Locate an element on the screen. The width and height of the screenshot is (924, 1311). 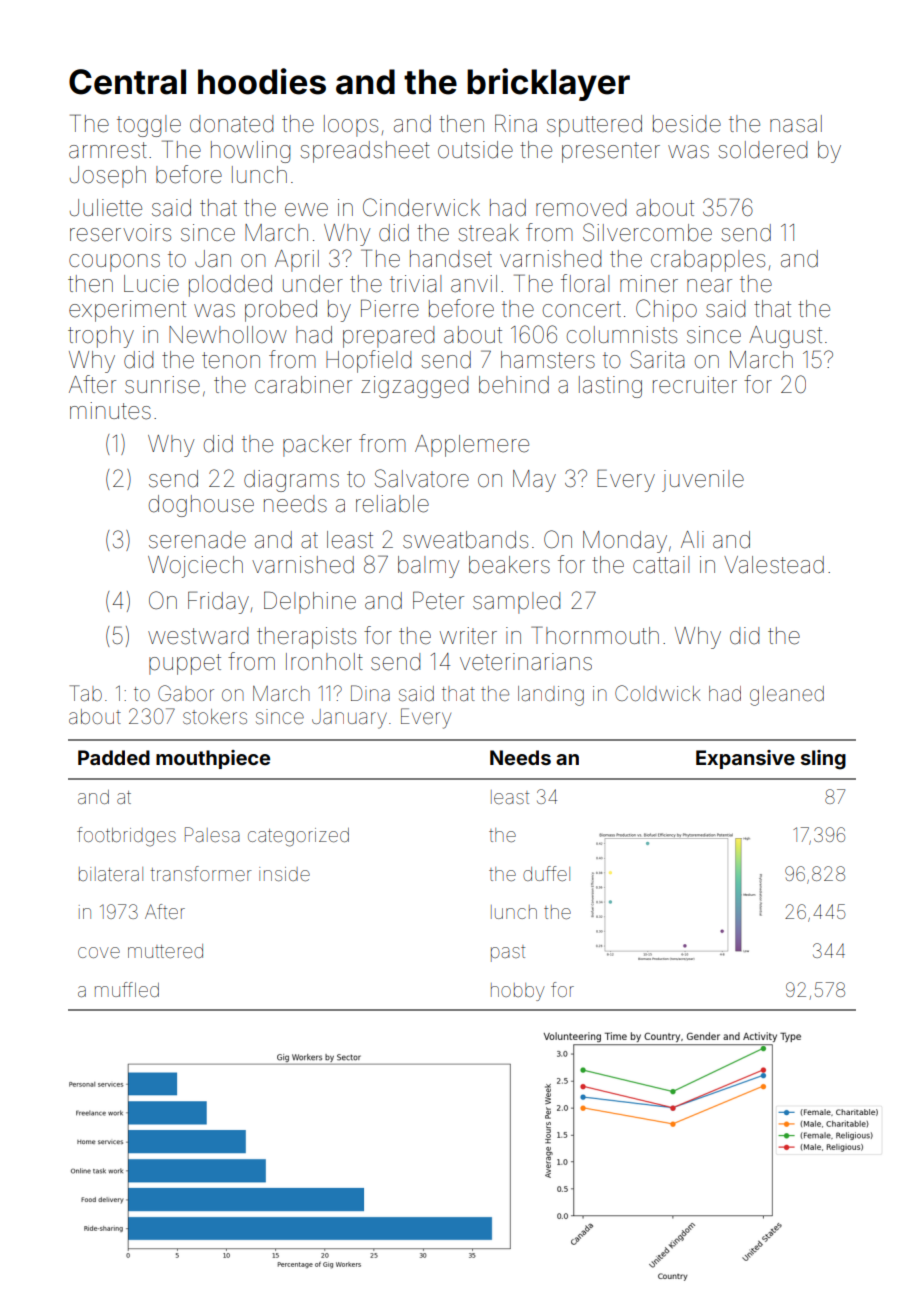
crabapples is located at coordinates (708, 261).
